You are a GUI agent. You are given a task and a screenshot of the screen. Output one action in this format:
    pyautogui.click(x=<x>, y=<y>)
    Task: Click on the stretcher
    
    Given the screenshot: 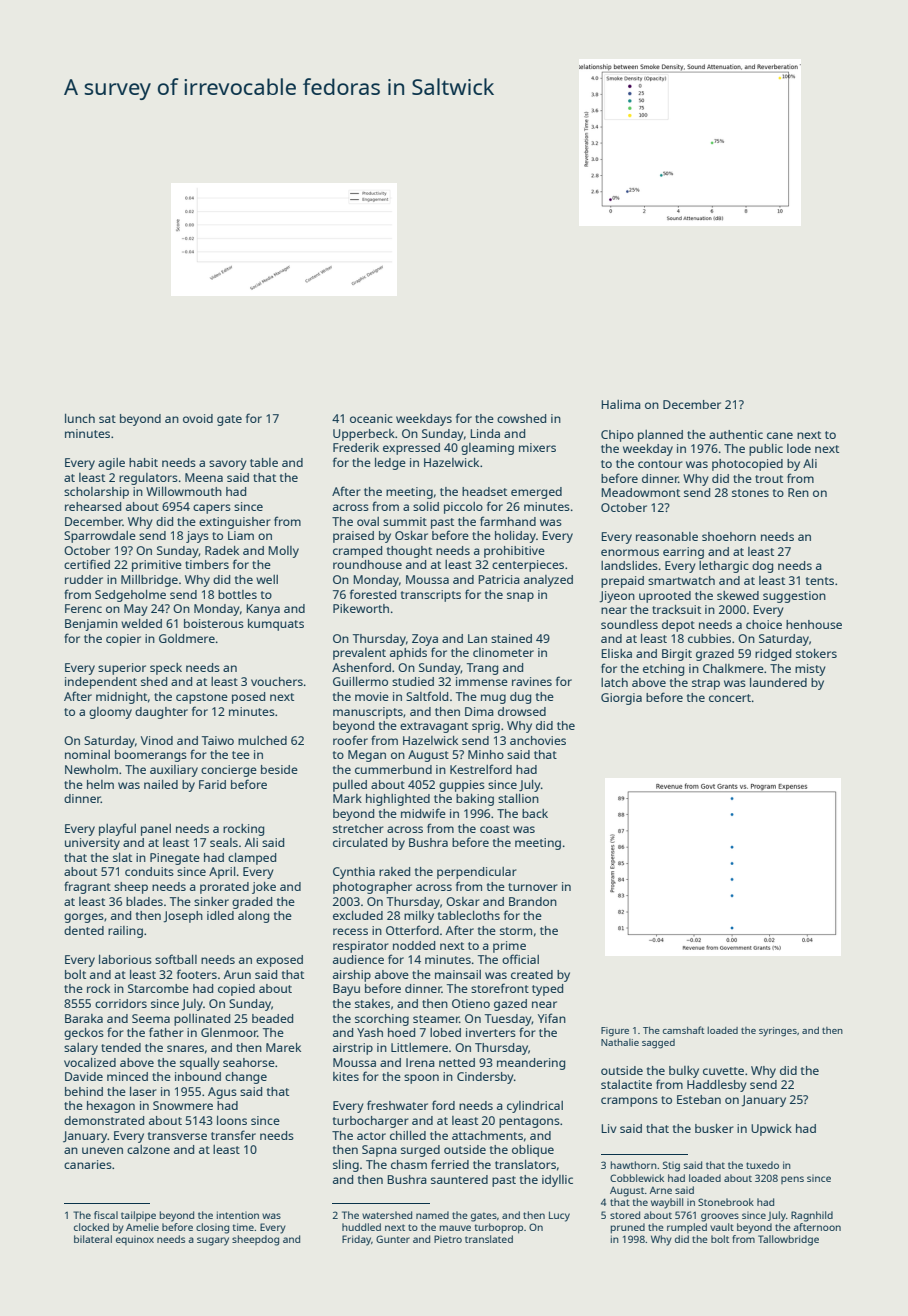 What is the action you would take?
    pyautogui.click(x=358, y=828)
